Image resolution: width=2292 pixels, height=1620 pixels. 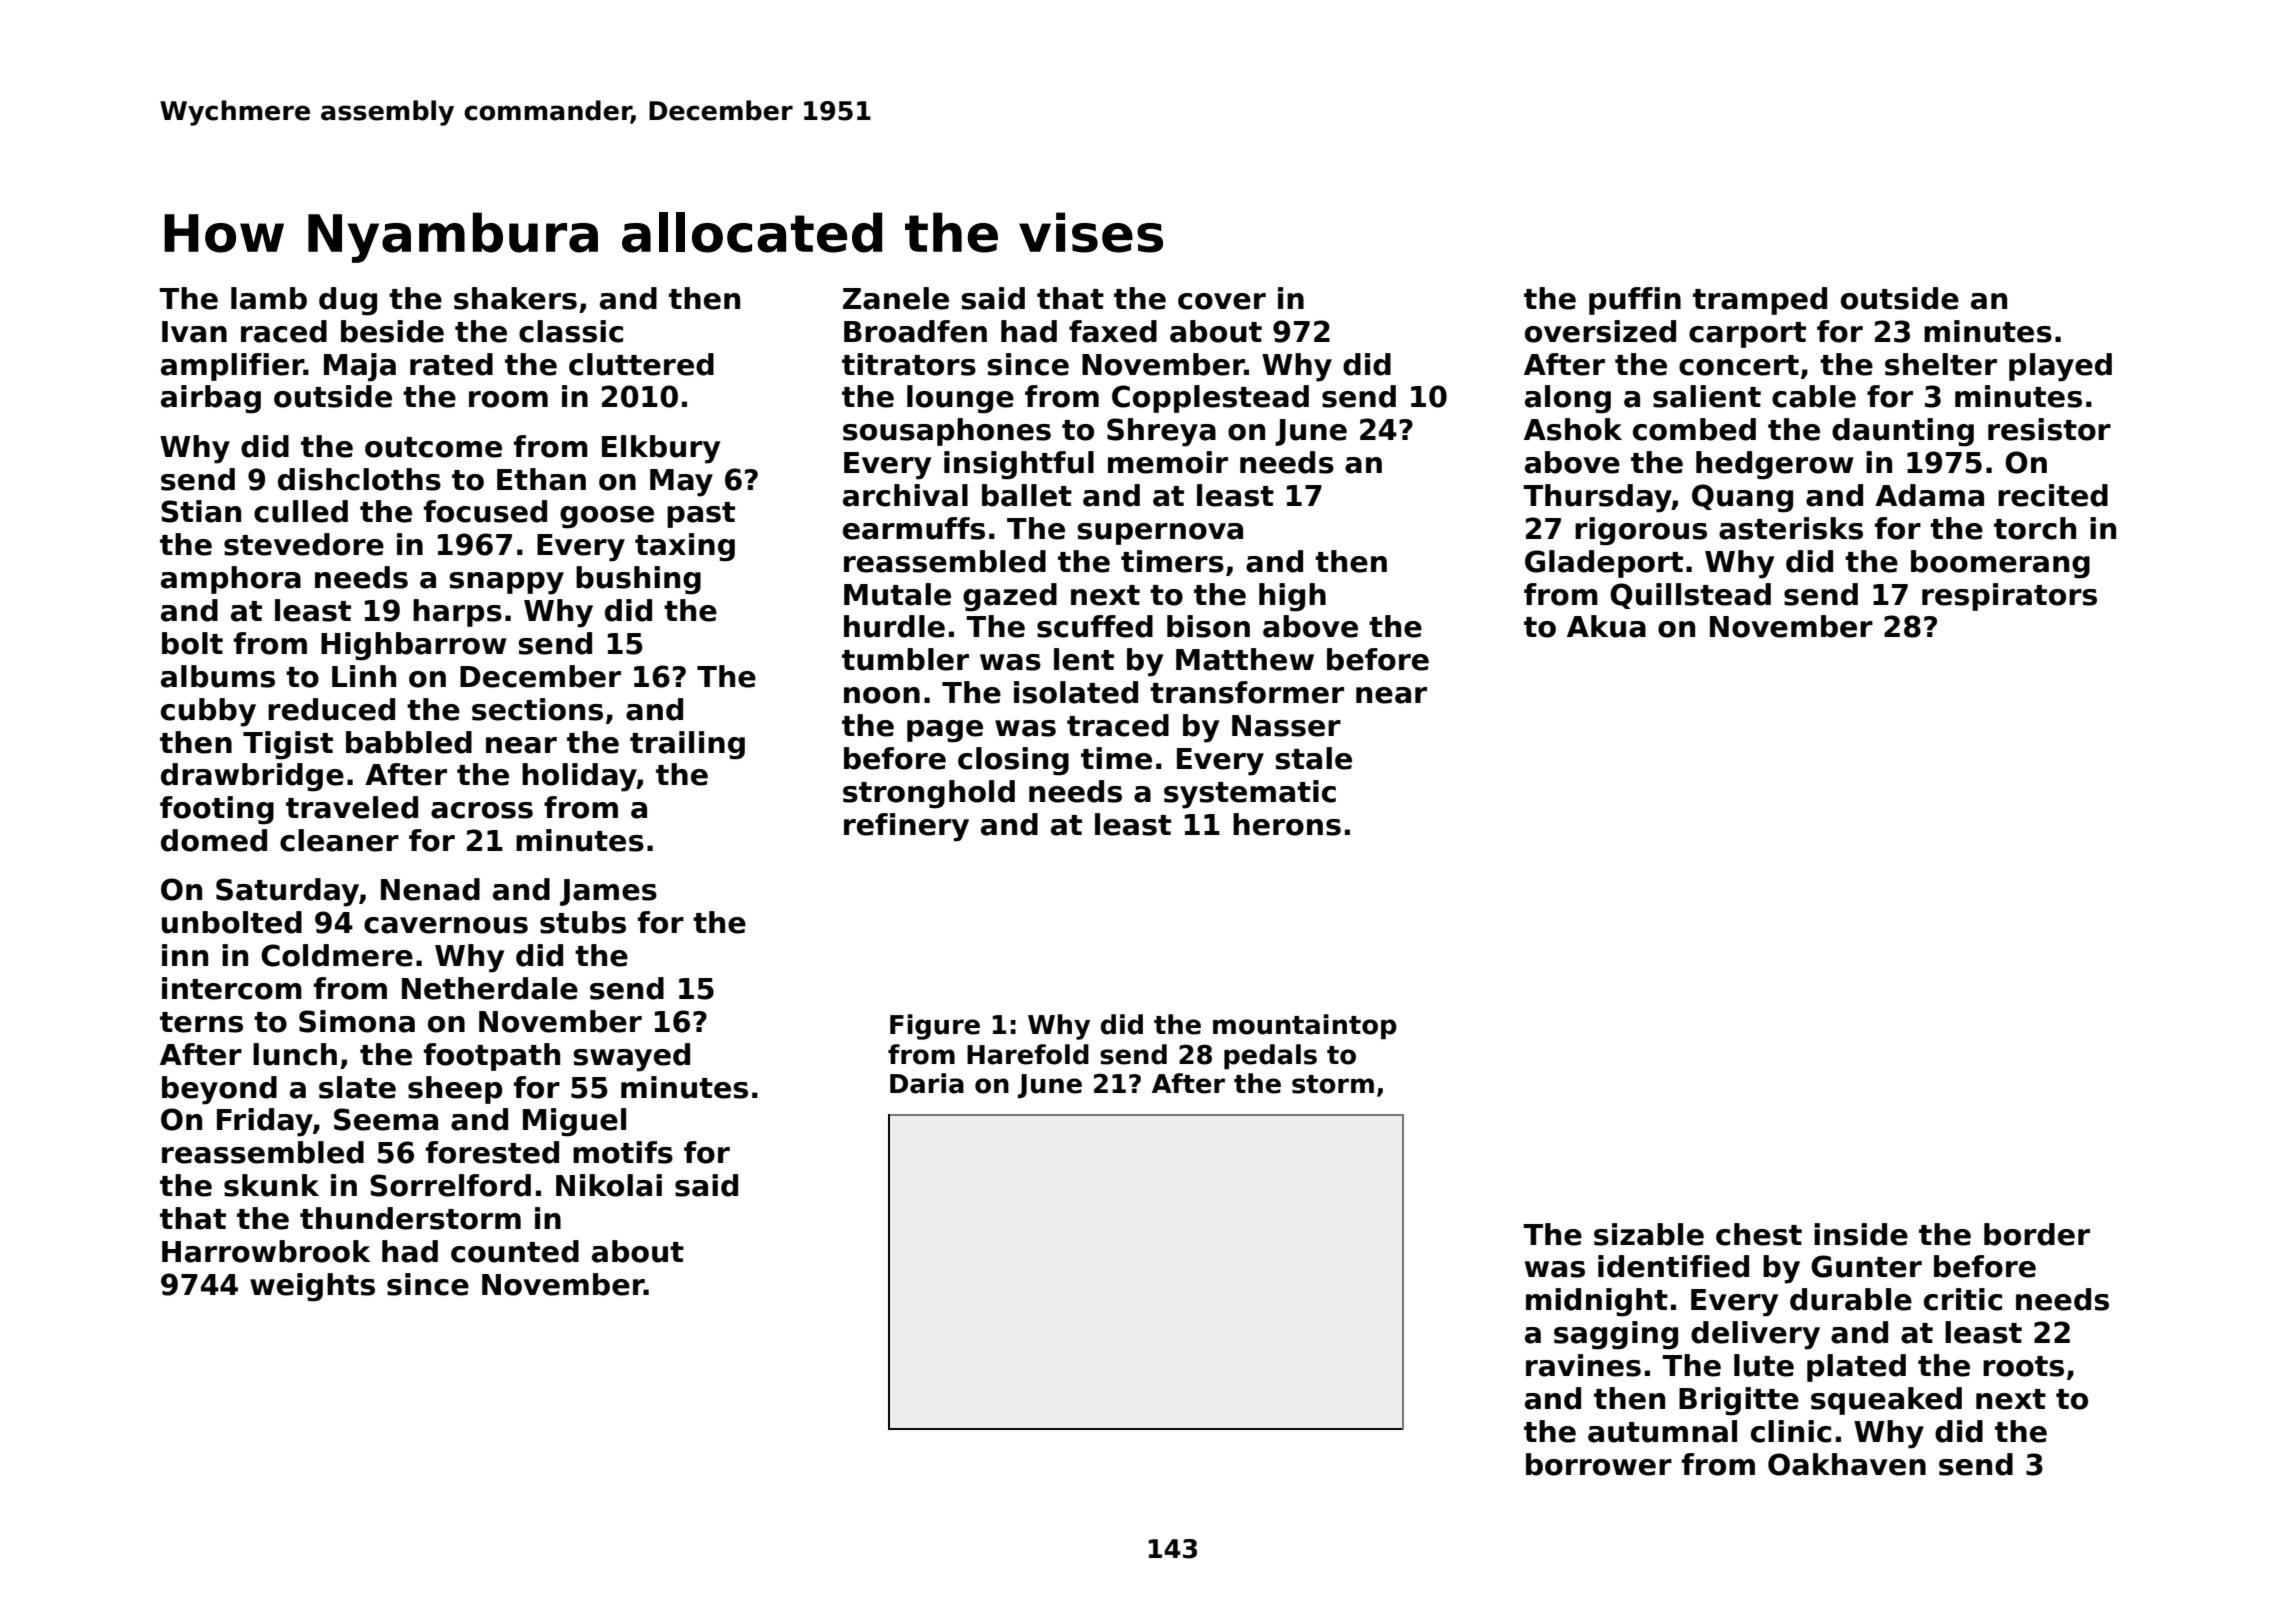 I want to click on weights, so click(x=312, y=1287).
